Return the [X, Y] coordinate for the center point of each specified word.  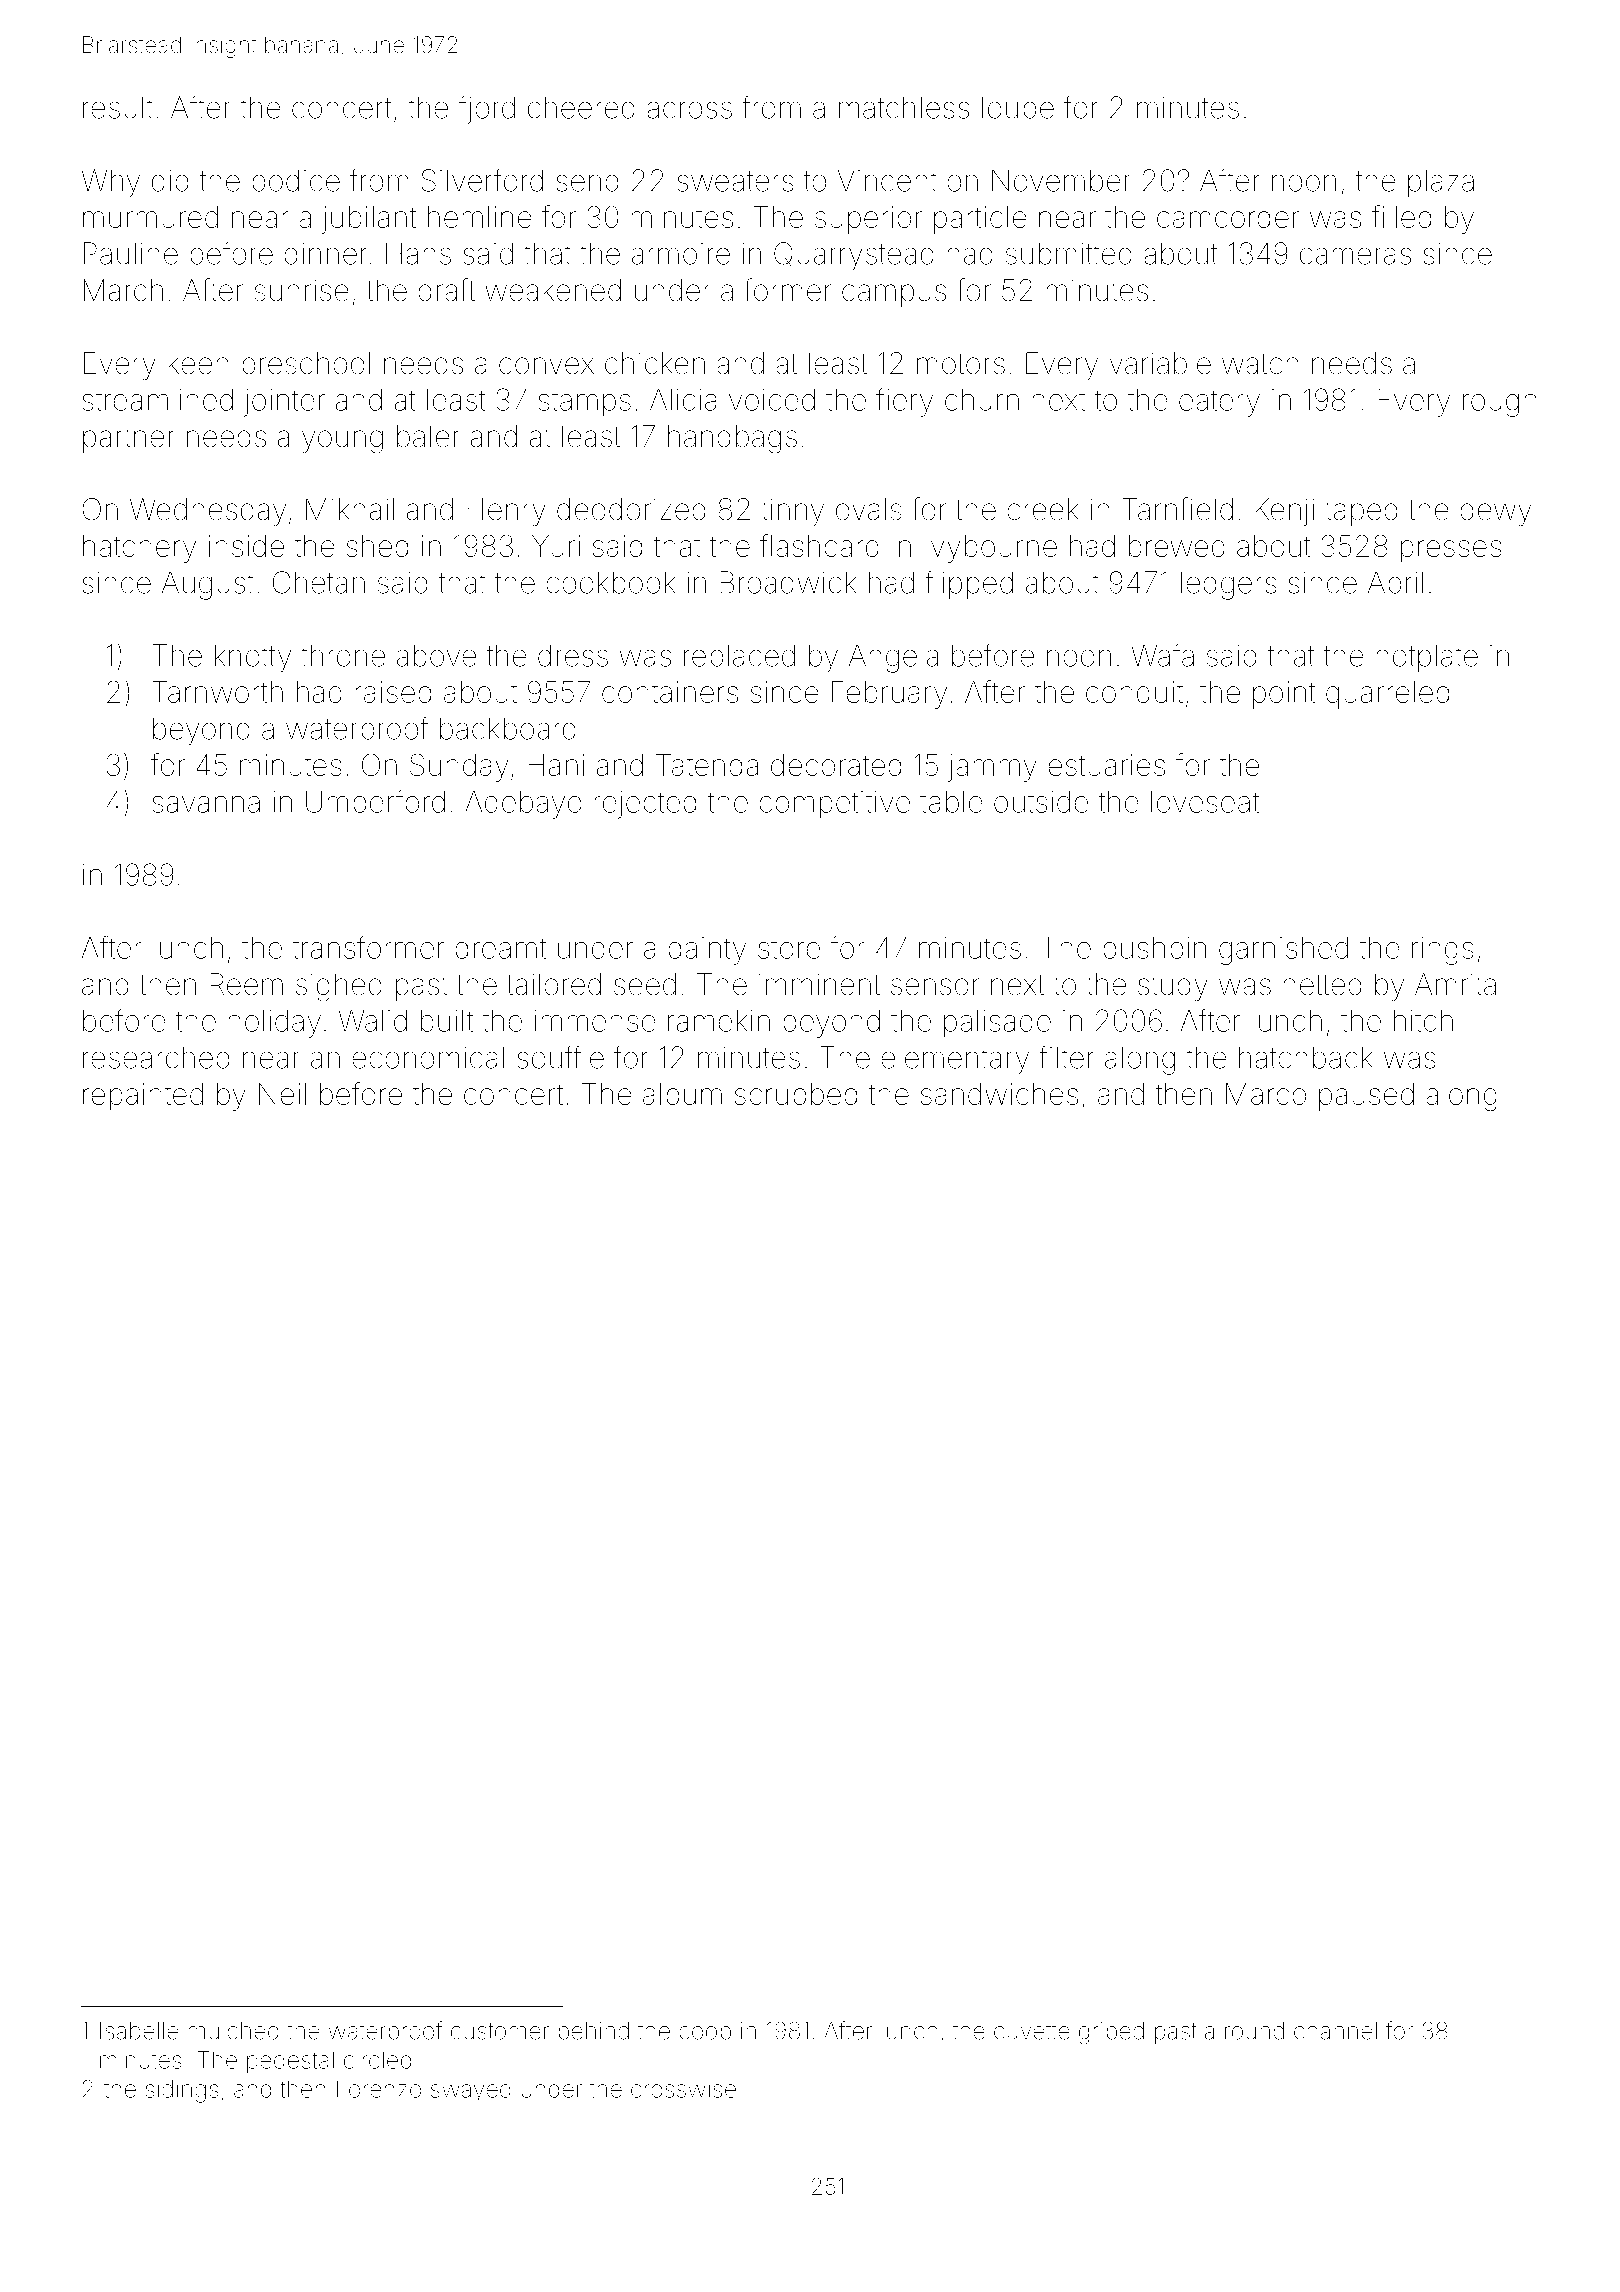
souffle [560, 1057]
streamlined [157, 400]
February [889, 695]
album [682, 1094]
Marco [1266, 1094]
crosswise [683, 2089]
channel [1335, 2031]
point [1284, 695]
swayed [471, 2091]
